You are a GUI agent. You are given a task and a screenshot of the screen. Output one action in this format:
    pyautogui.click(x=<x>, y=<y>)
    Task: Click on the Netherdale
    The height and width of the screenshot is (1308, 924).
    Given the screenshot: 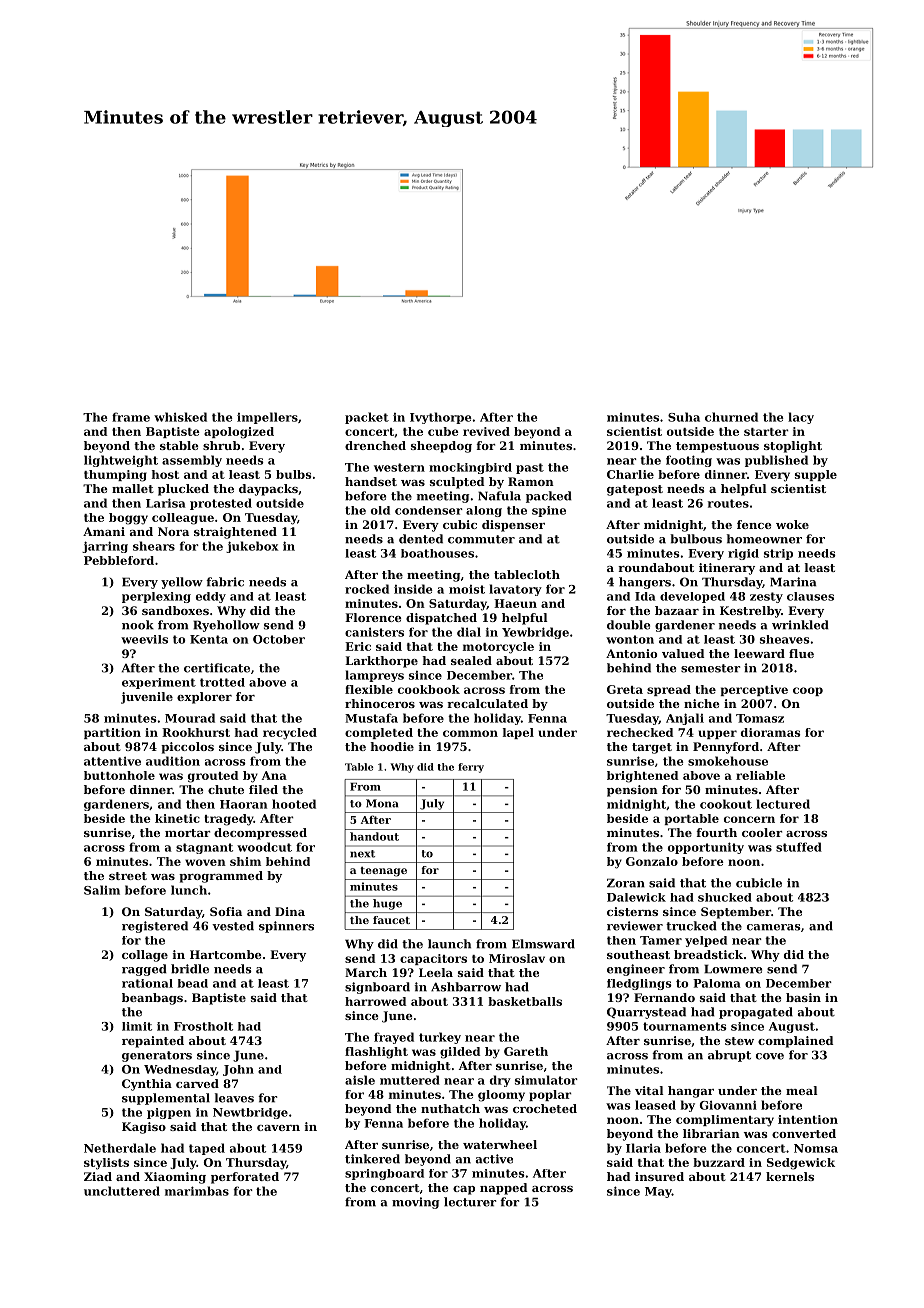 What is the action you would take?
    pyautogui.click(x=120, y=1148)
